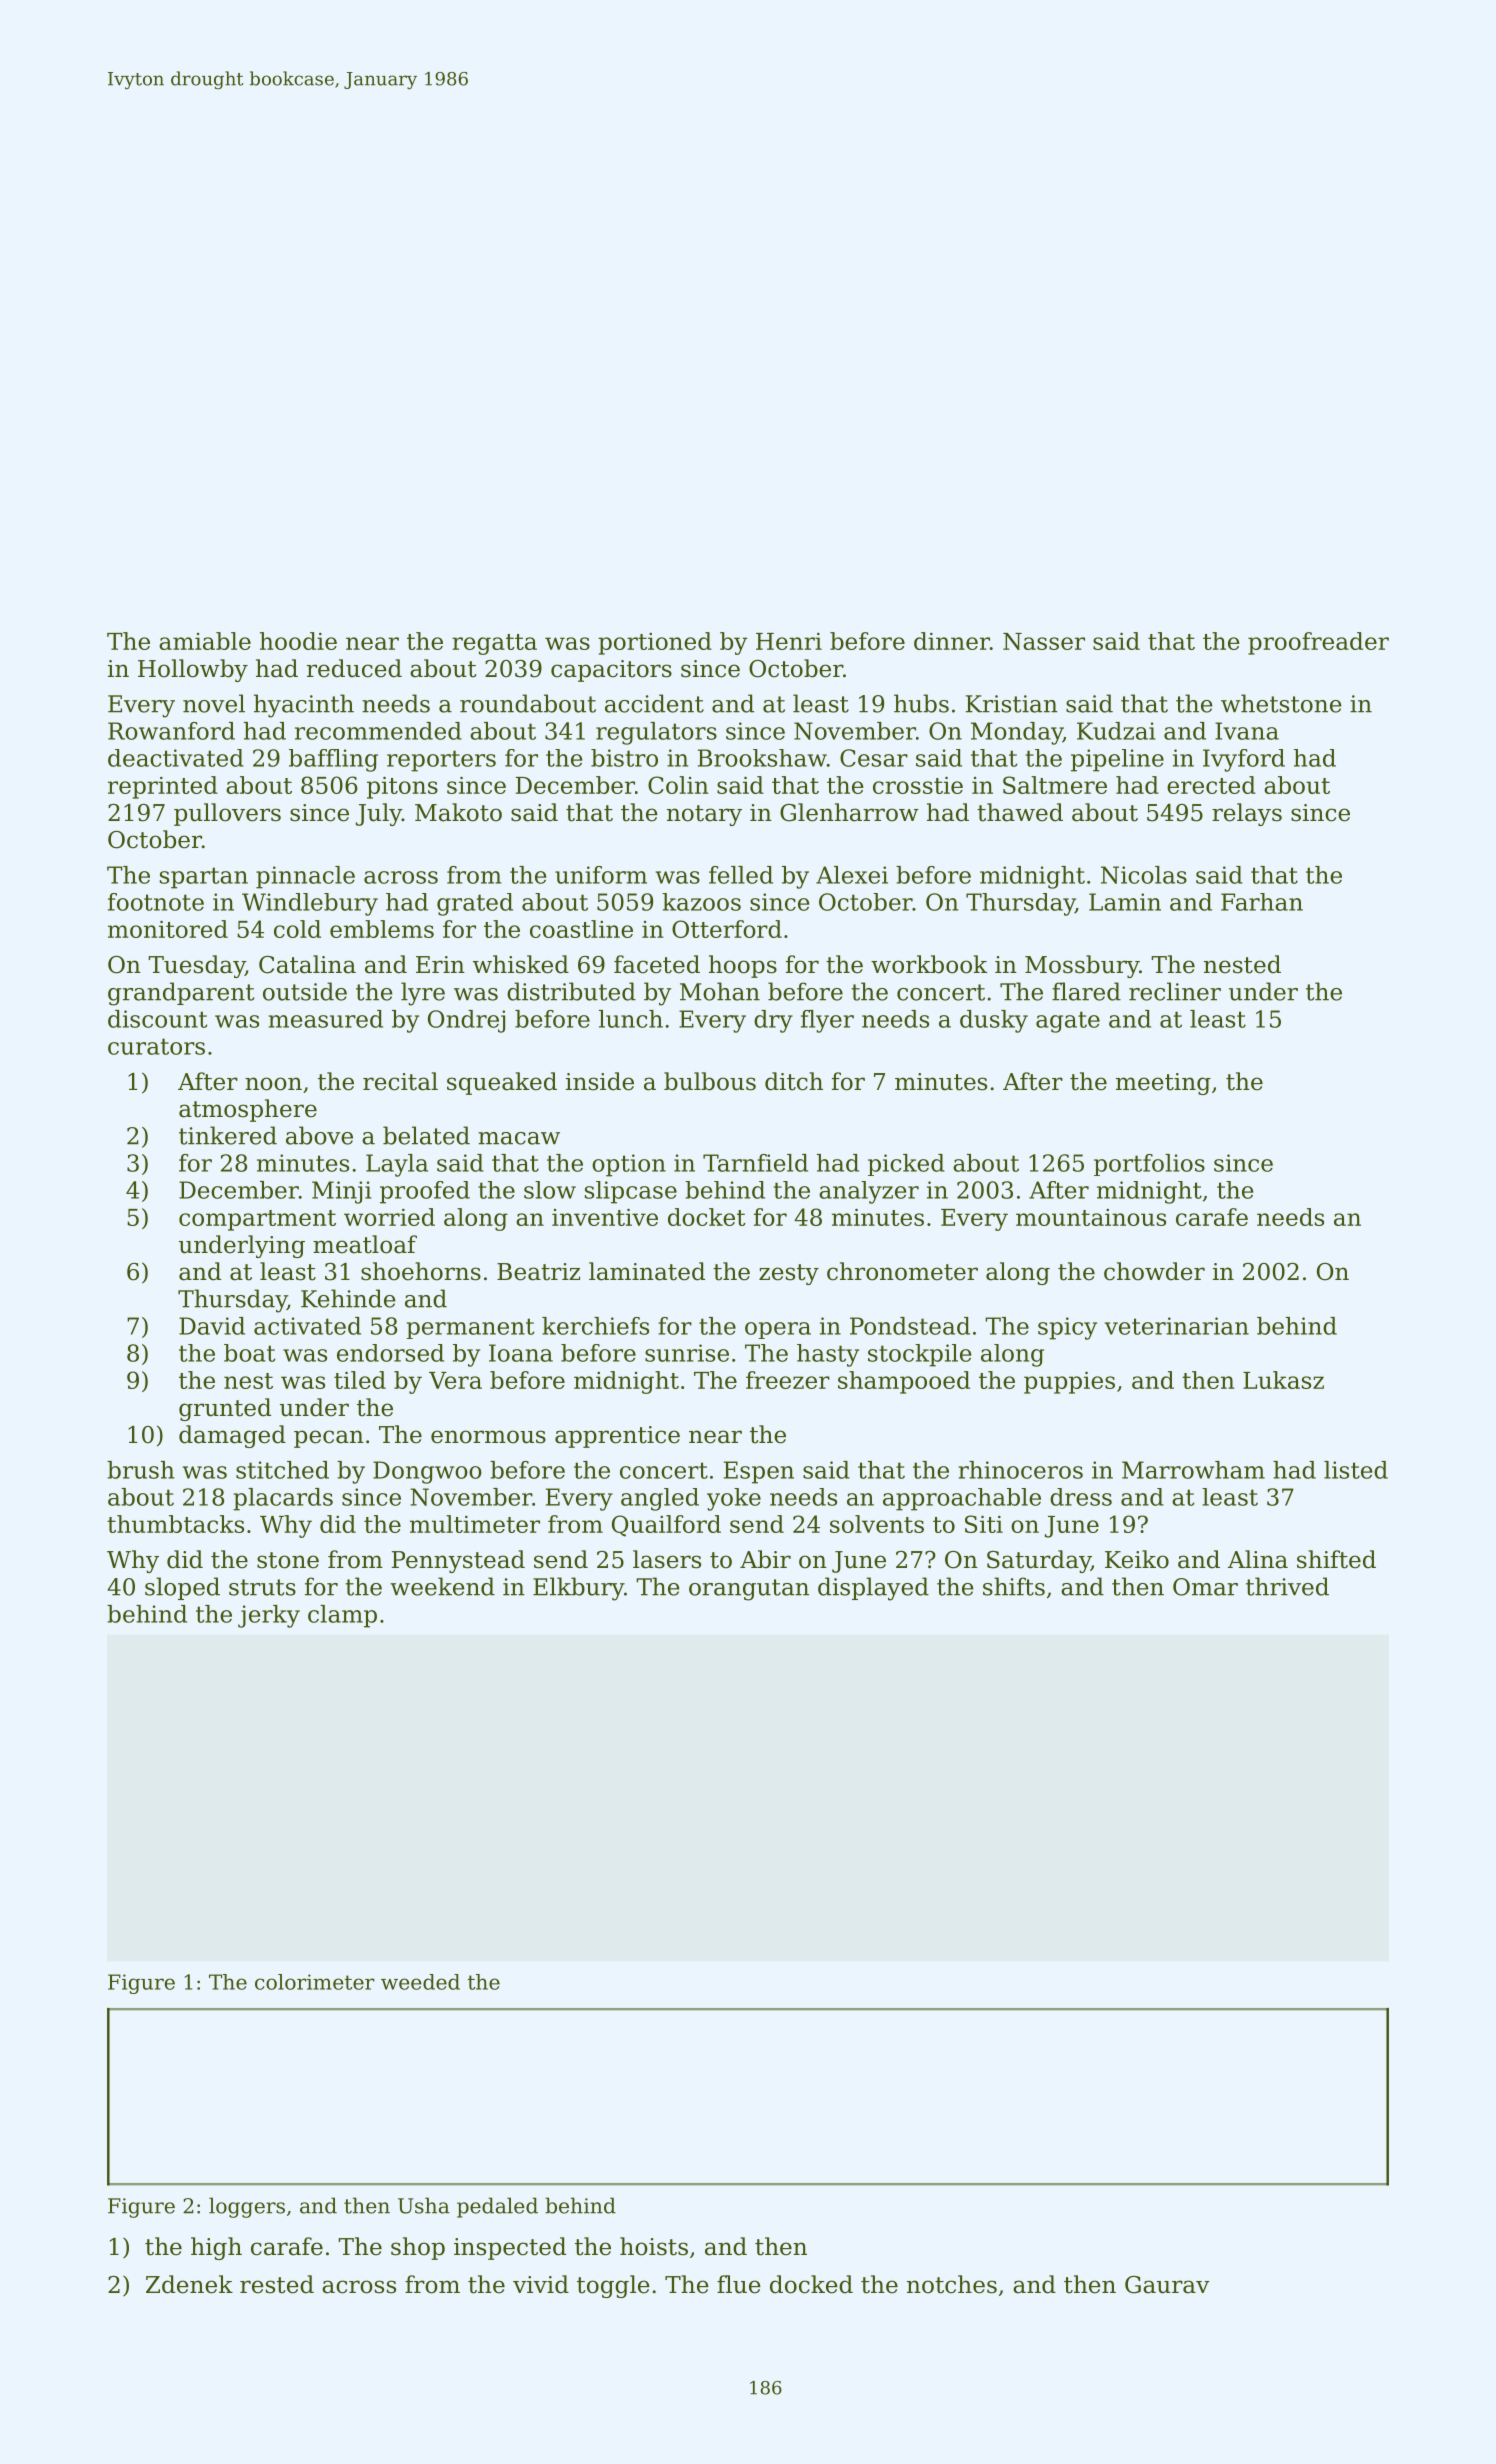 This page has width=1496, height=2464. Describe the element at coordinates (827, 1021) in the page. I see `flyer` at that location.
